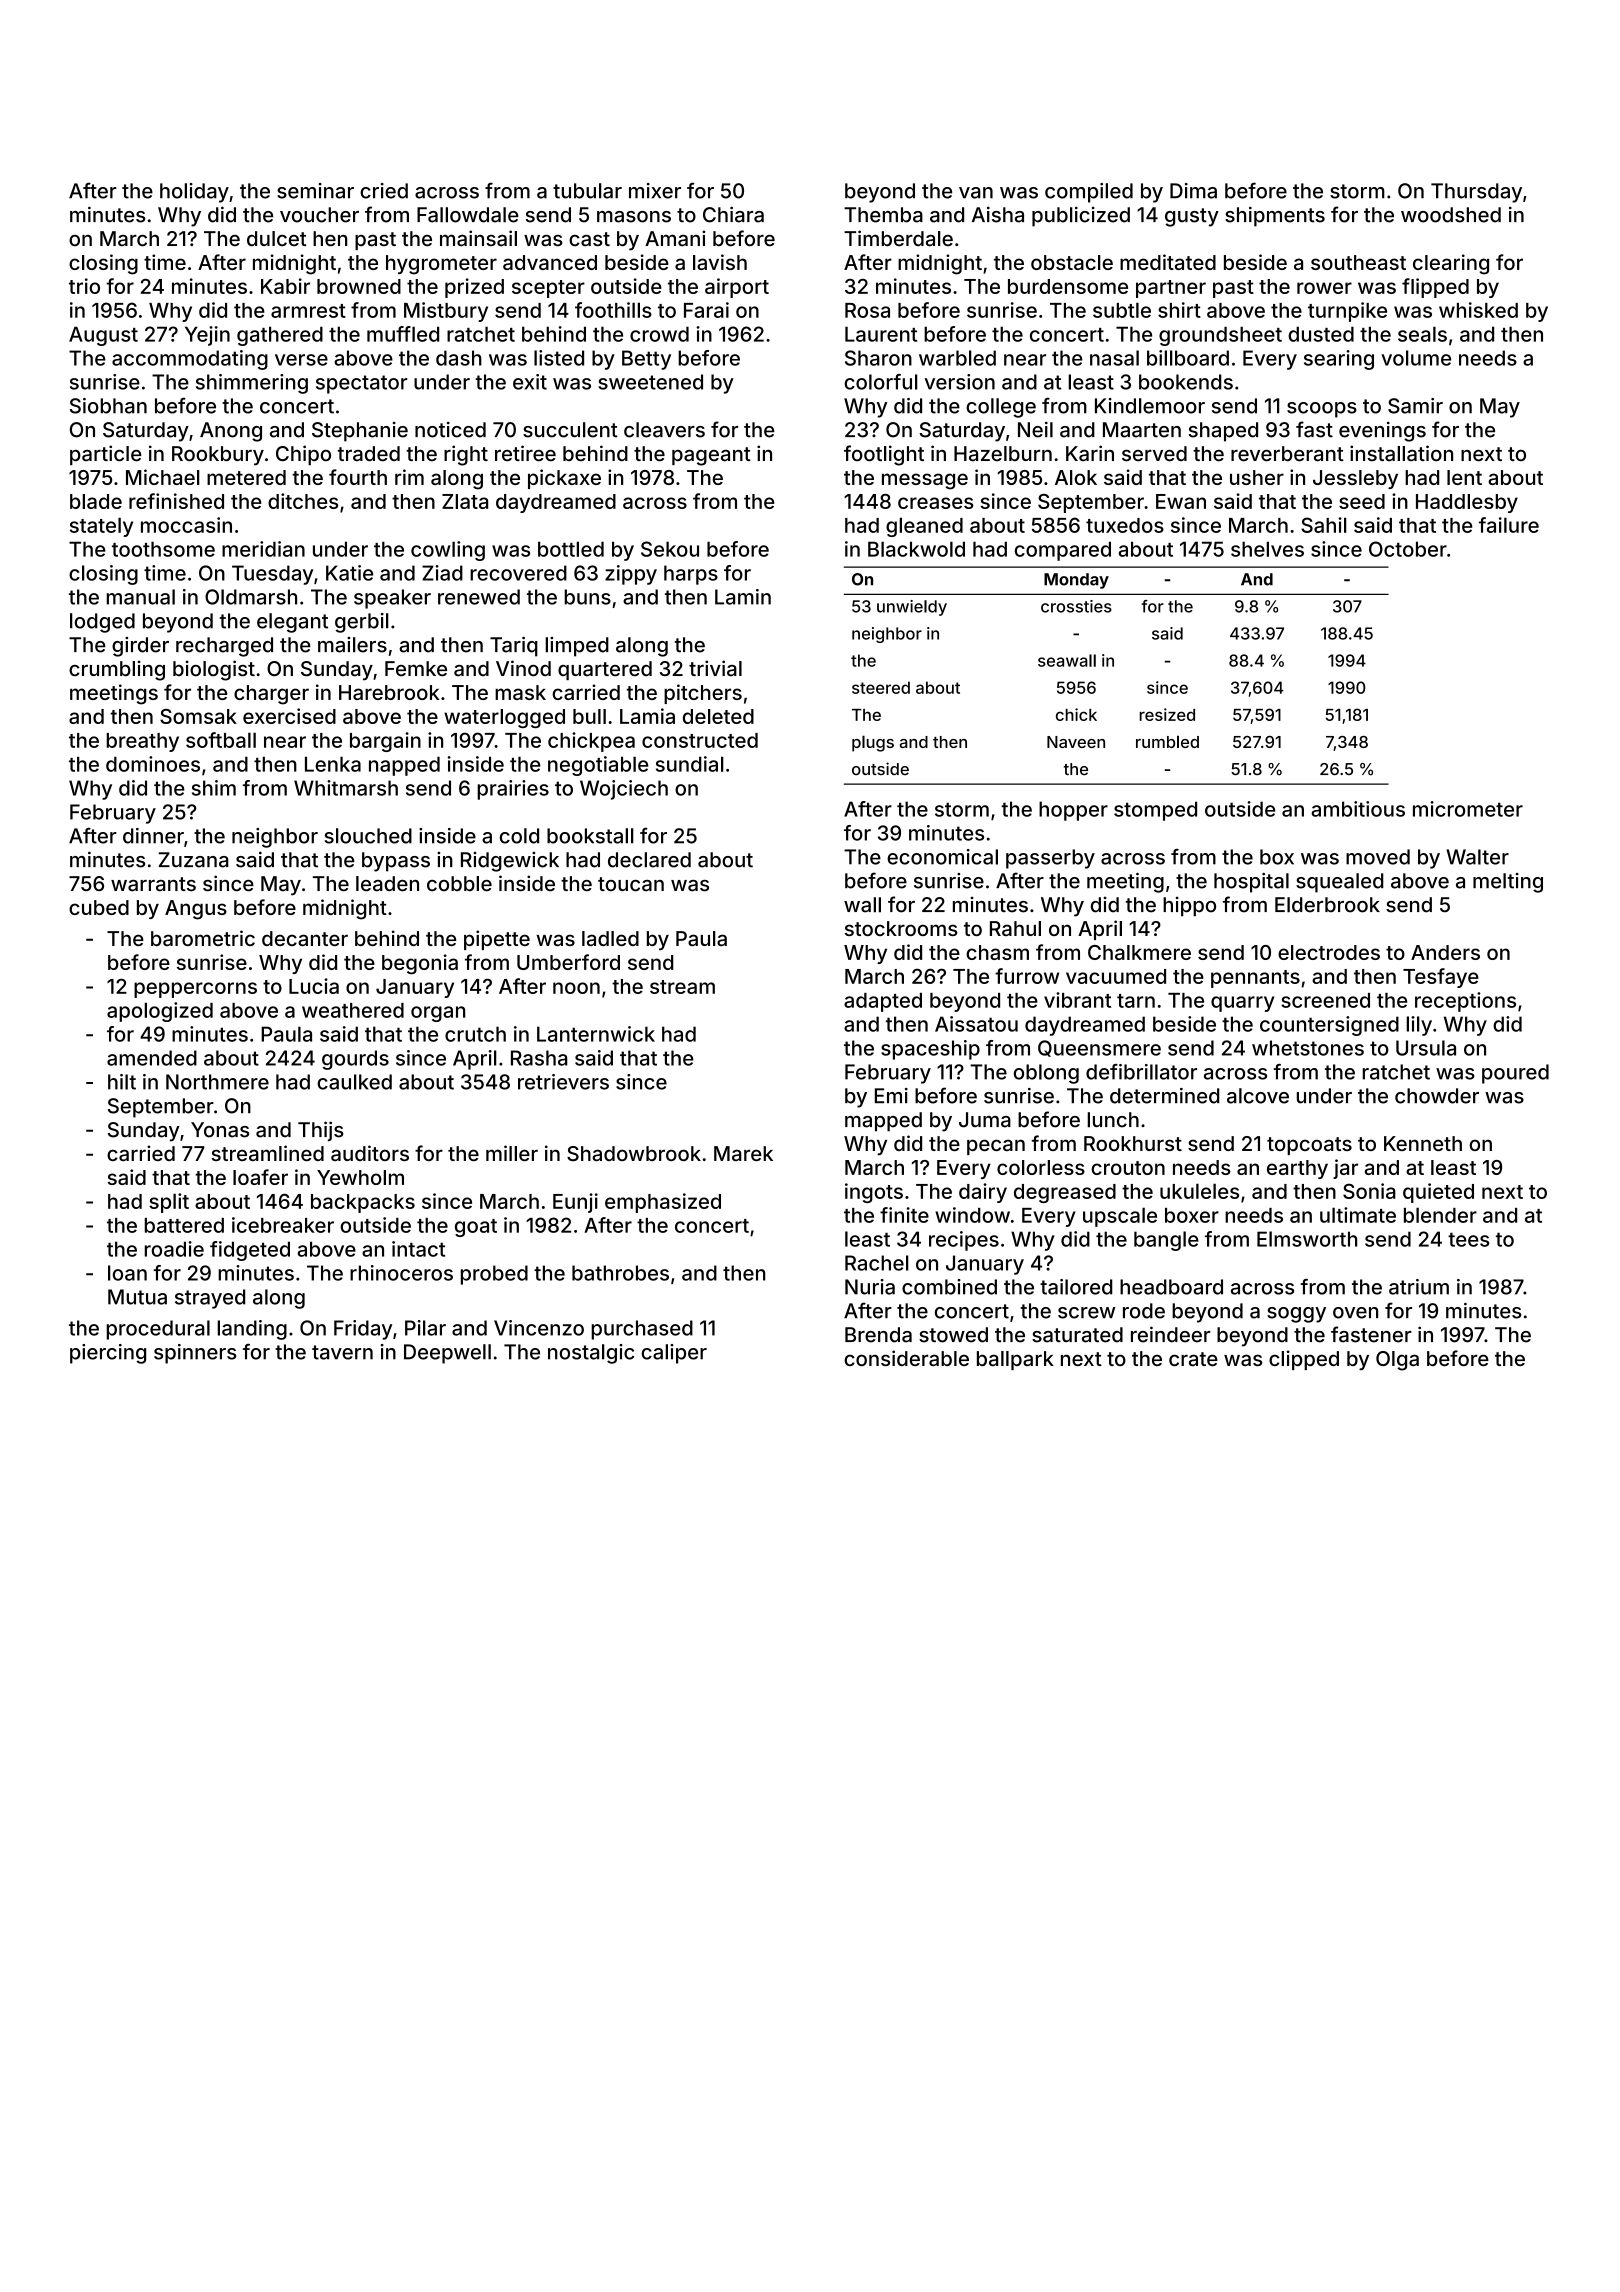 The image size is (1620, 2292). I want to click on Olga, so click(1397, 1361).
